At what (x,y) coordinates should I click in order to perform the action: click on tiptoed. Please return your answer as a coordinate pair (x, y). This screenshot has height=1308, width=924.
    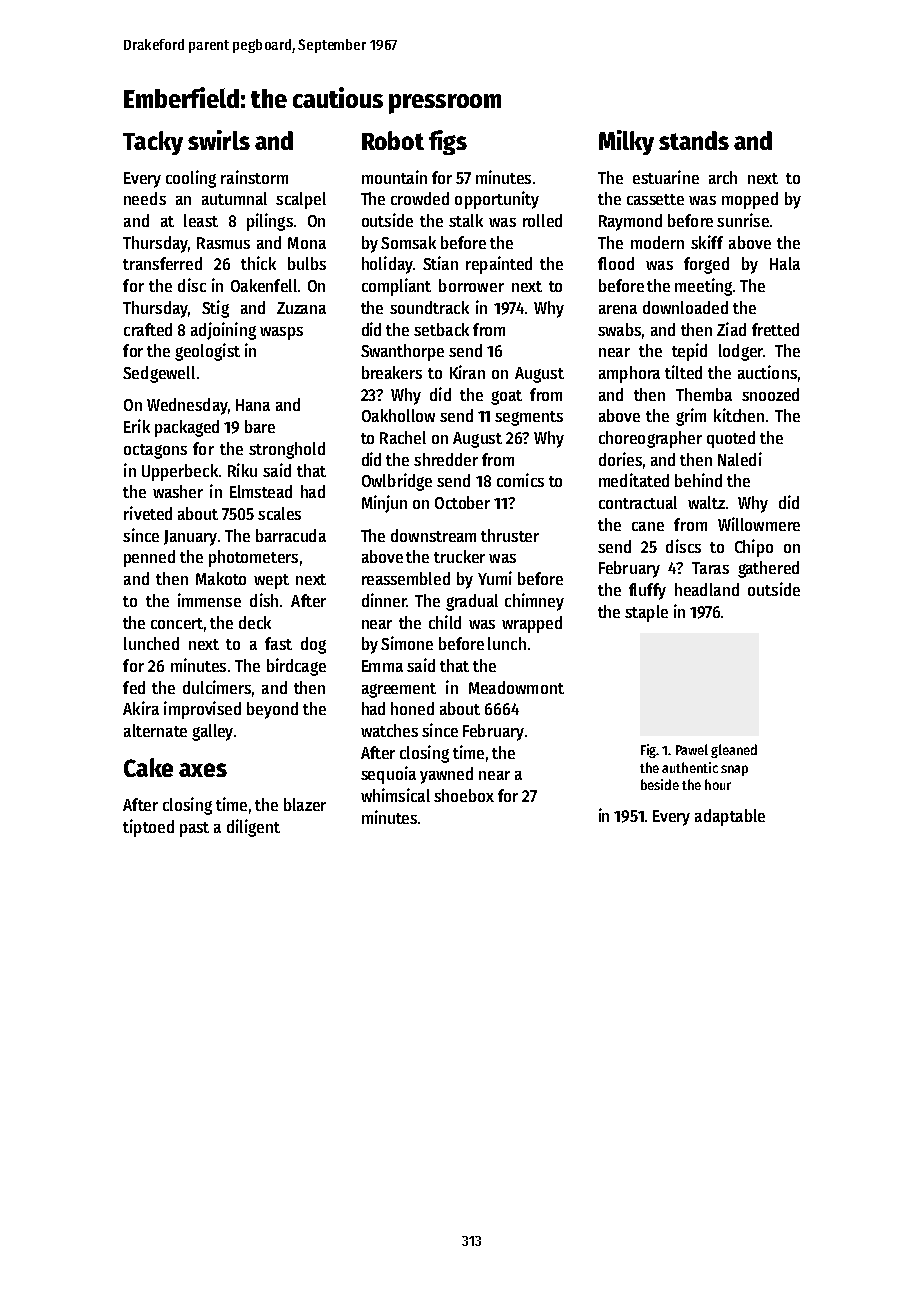
    Looking at the image, I should click on (148, 828).
